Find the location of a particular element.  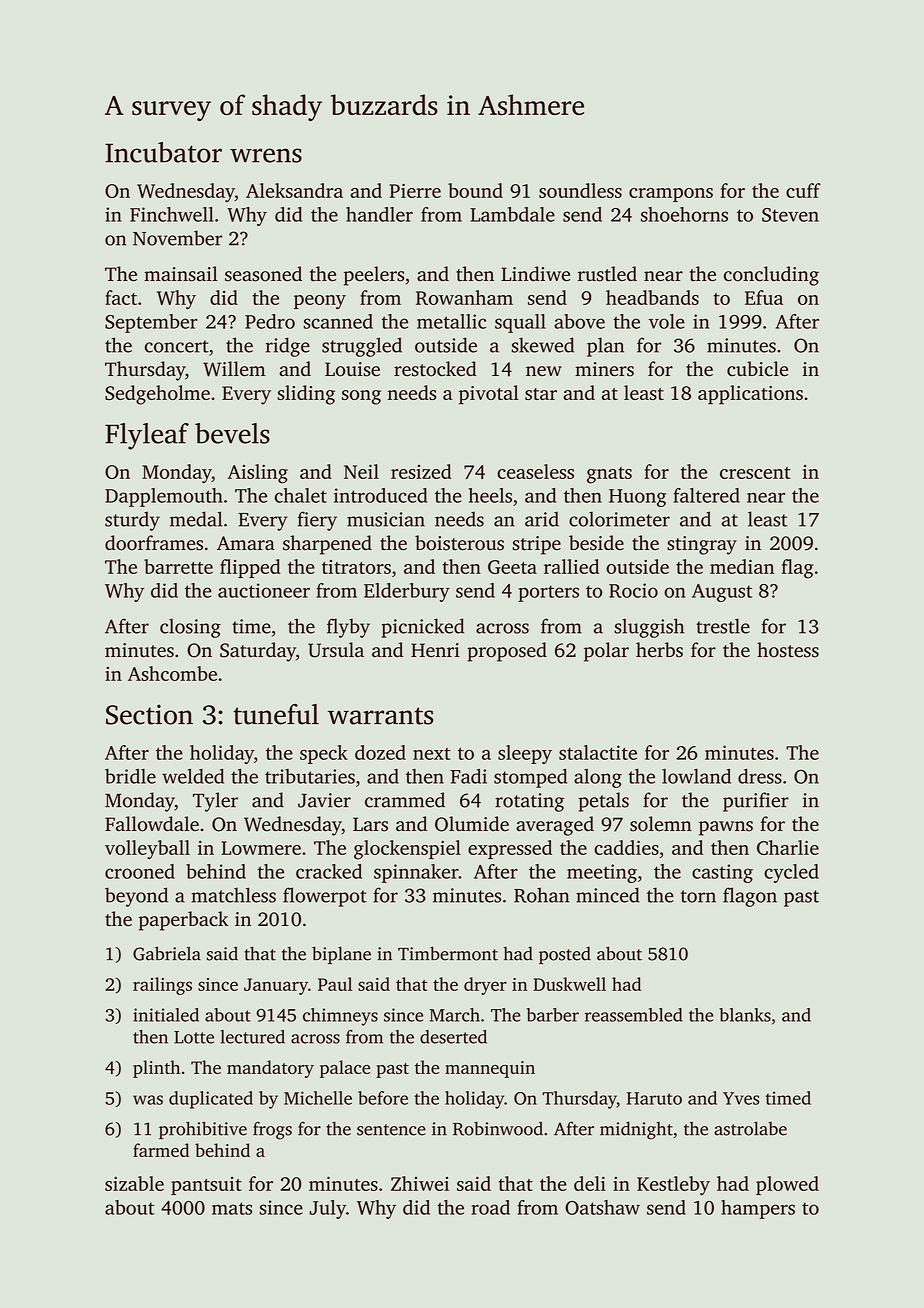

reassembled is located at coordinates (633, 1015).
